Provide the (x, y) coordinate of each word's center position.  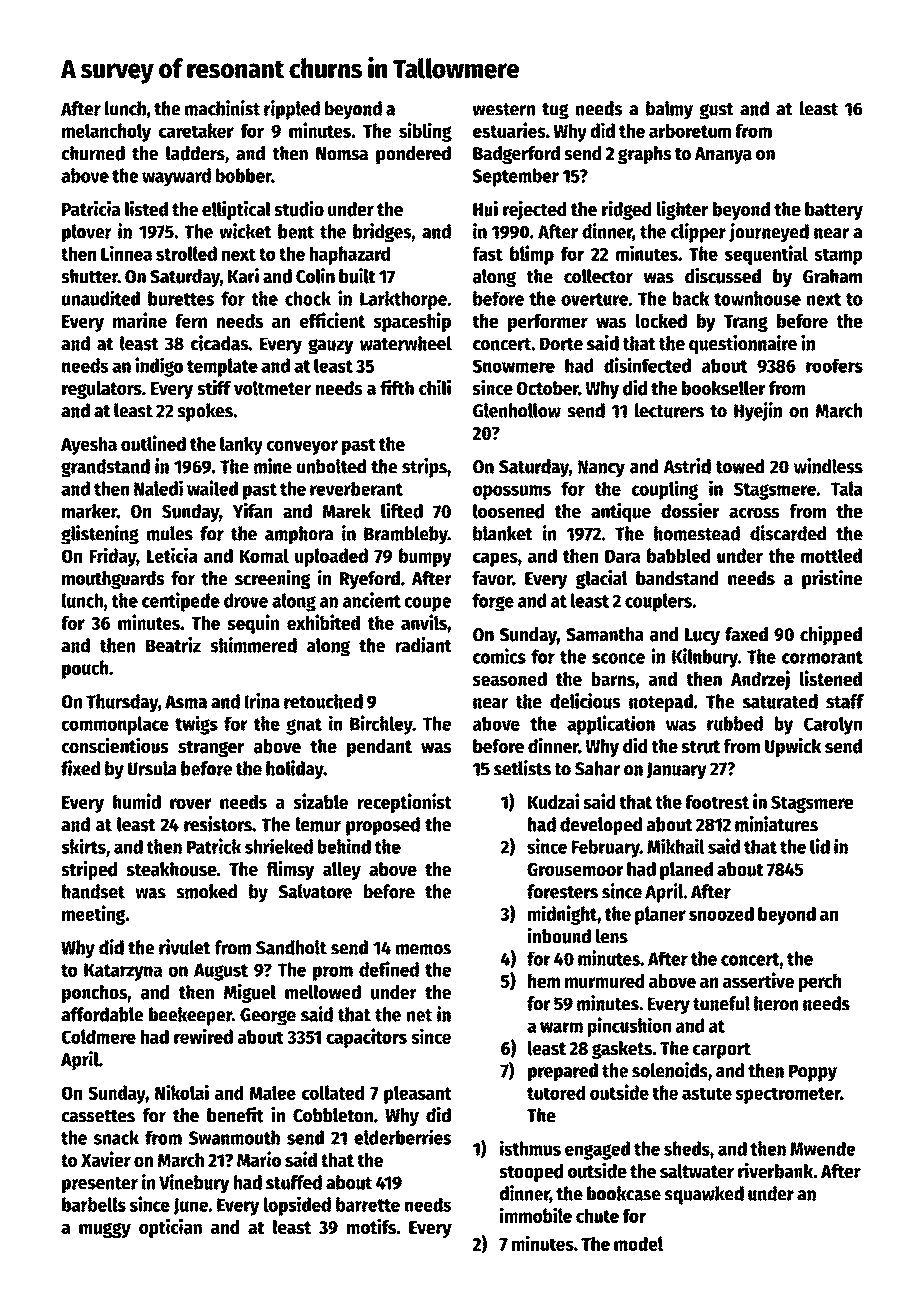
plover (87, 233)
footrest (717, 801)
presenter (100, 1185)
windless (828, 466)
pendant (379, 748)
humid (137, 801)
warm (561, 1027)
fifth (397, 387)
